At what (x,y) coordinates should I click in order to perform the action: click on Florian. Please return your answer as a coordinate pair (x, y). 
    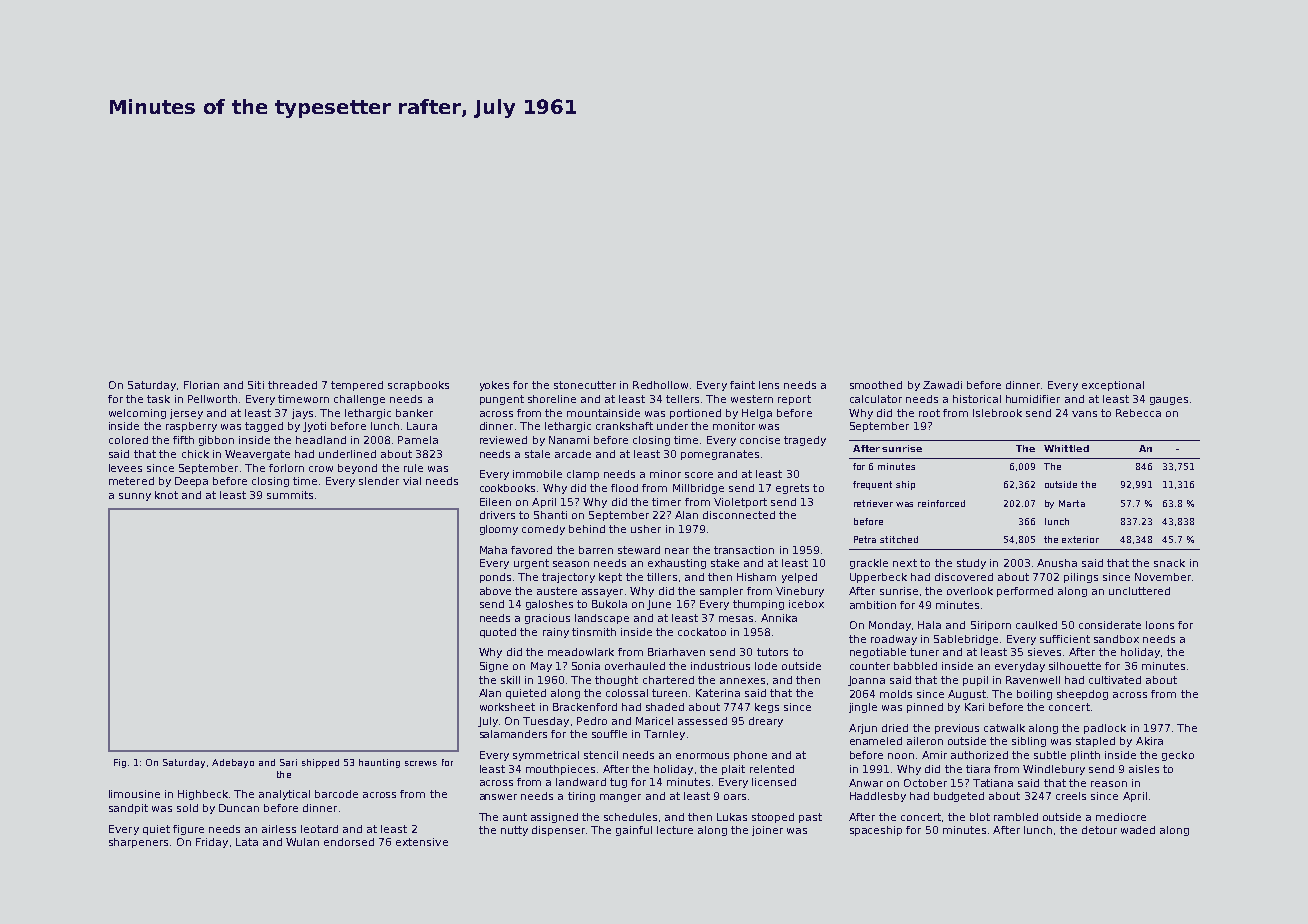
    Looking at the image, I should click on (201, 385).
